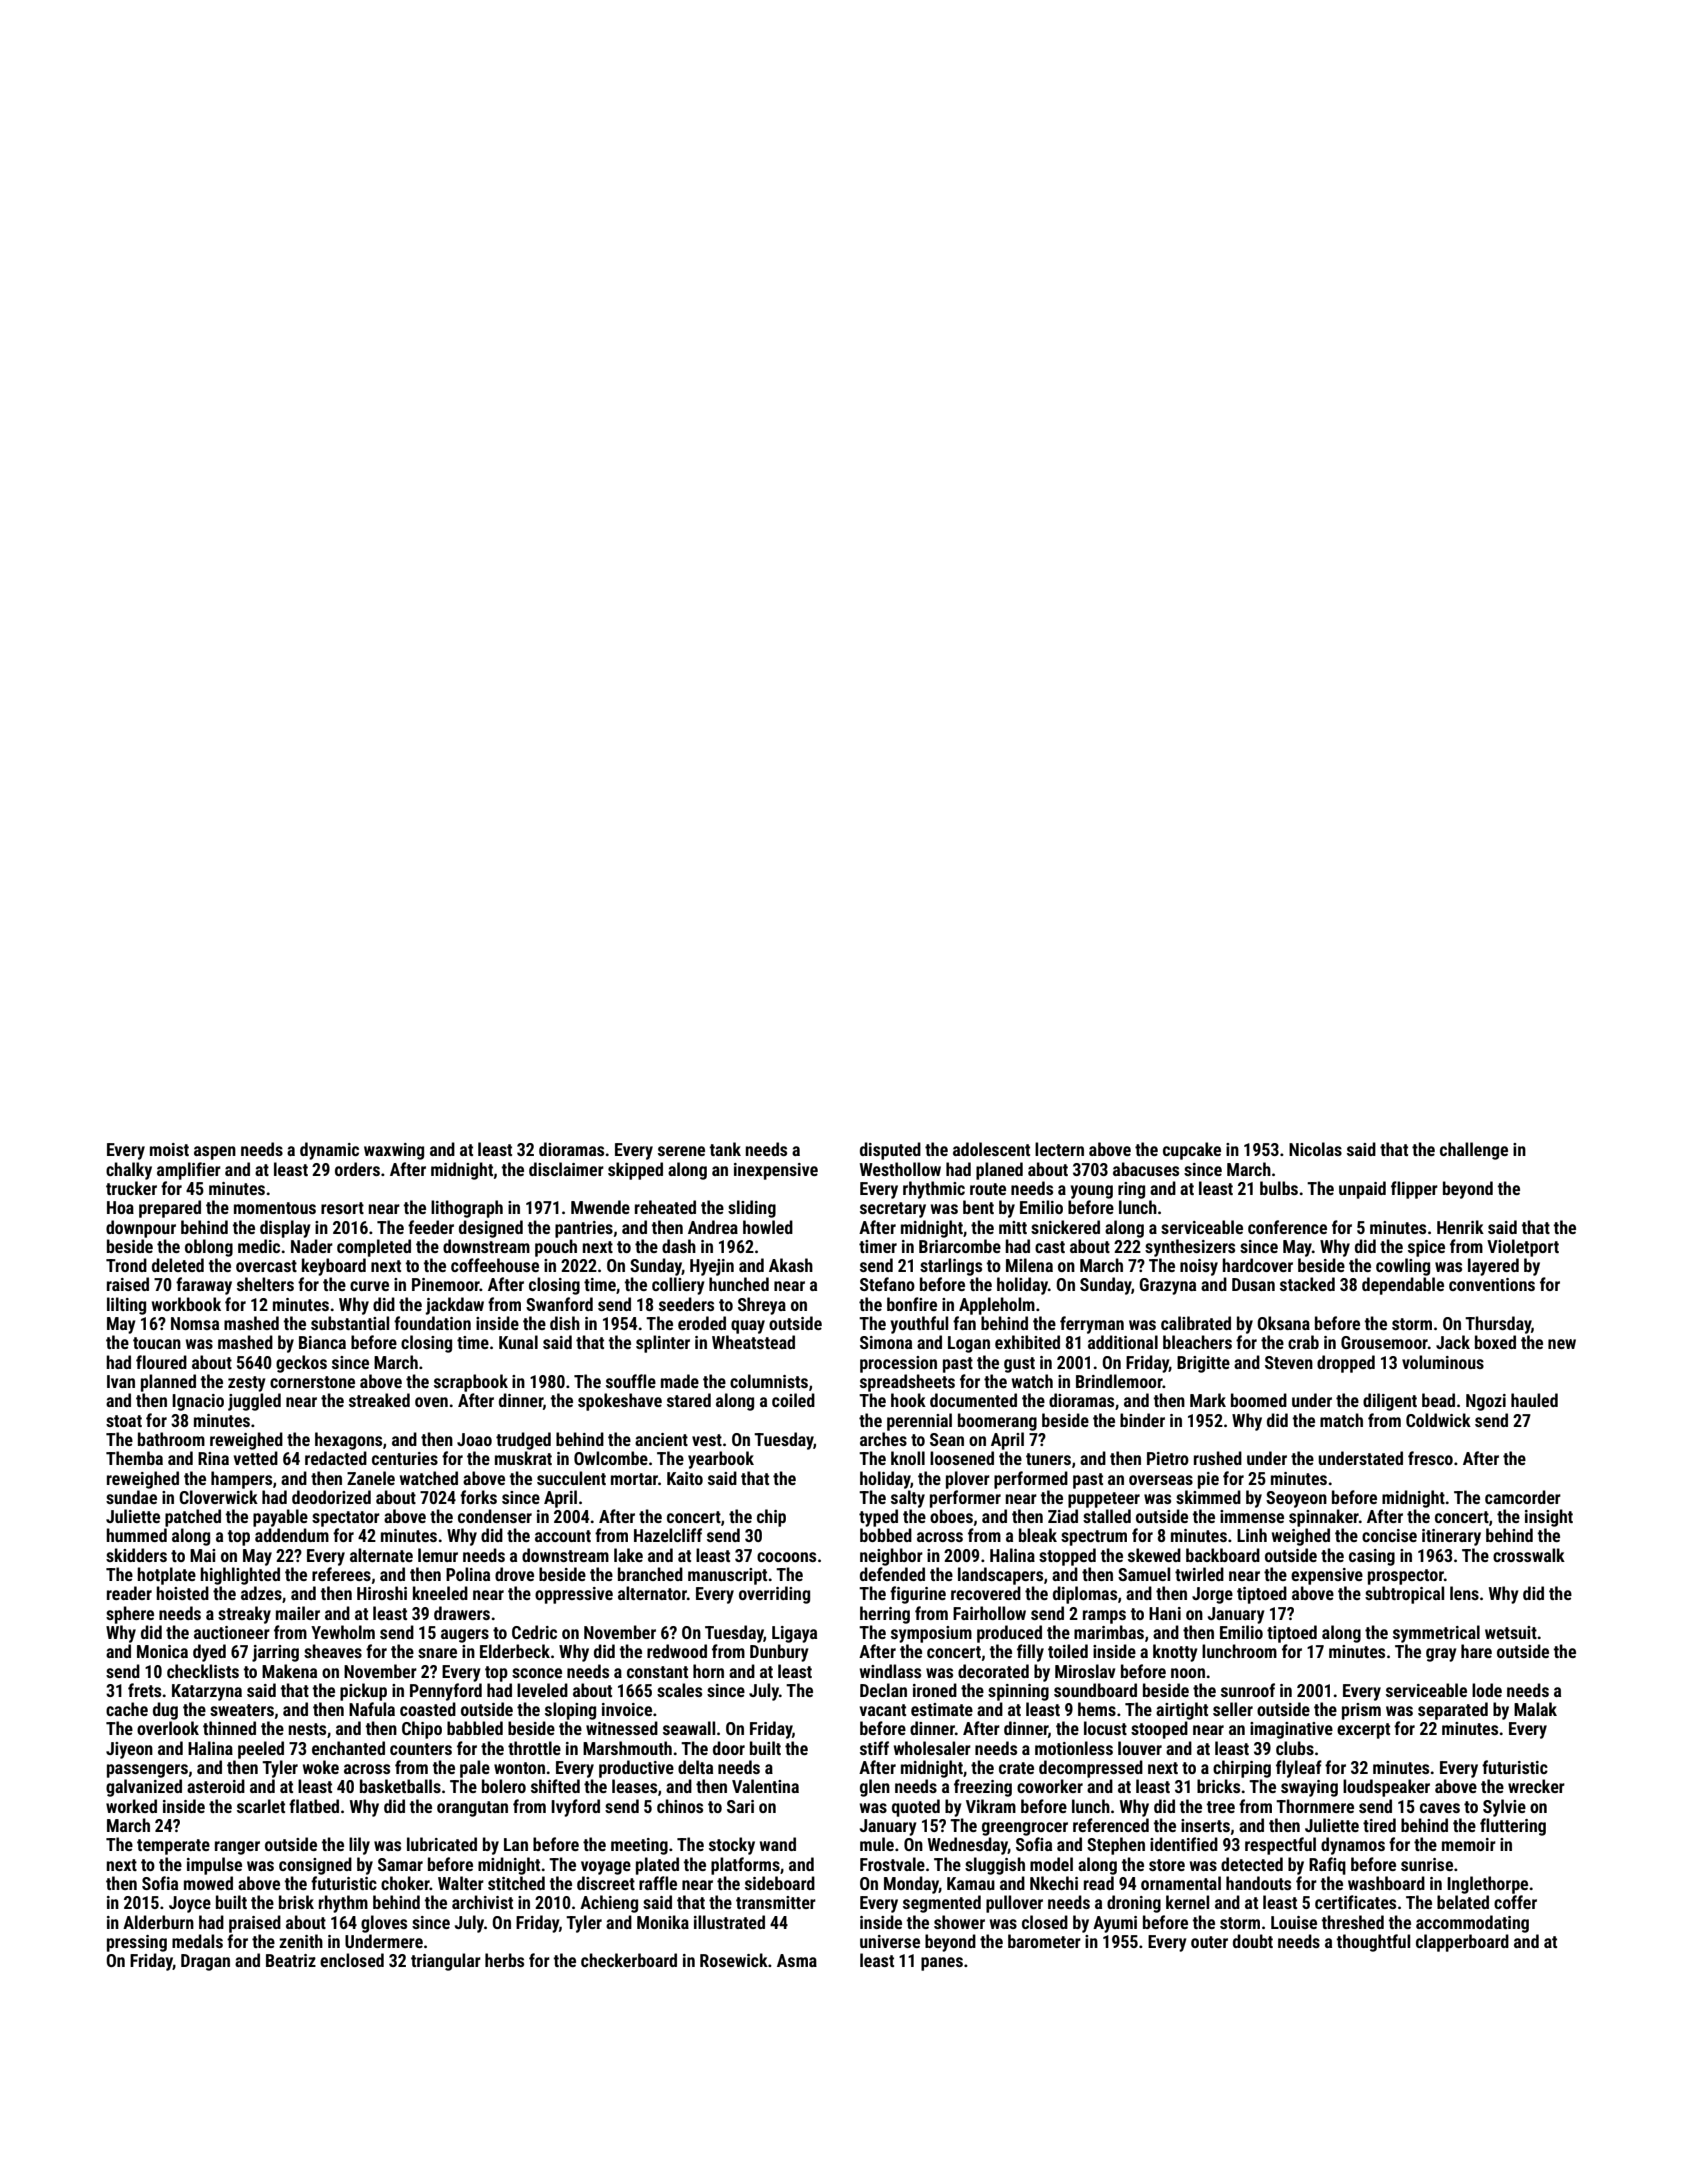 The height and width of the document is (2178, 1683). Describe the element at coordinates (394, 1151) in the document. I see `waxwing` at that location.
